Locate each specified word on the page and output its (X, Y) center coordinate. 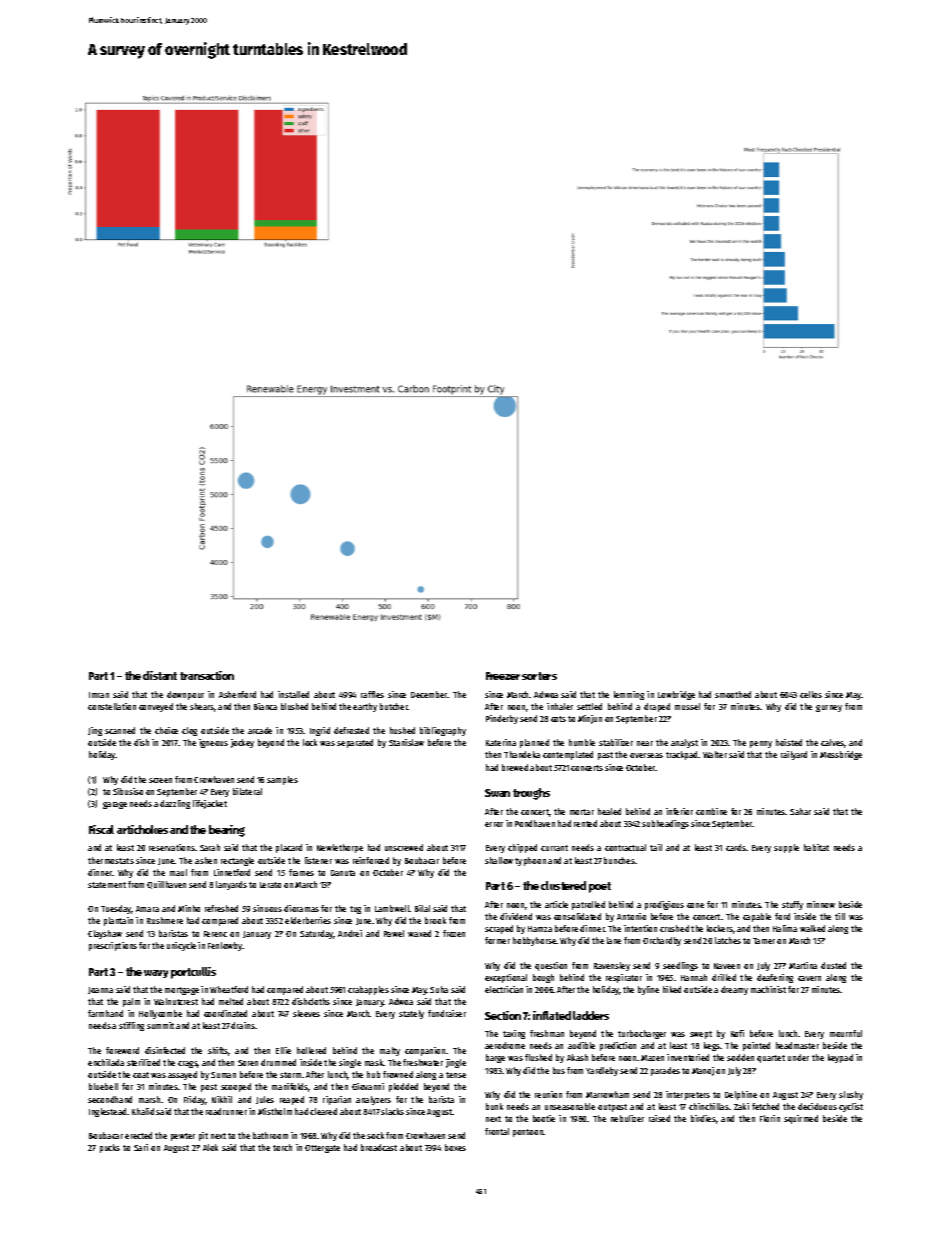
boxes (455, 1147)
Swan (497, 793)
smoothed (733, 694)
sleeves (306, 1013)
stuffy (792, 905)
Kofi (737, 1033)
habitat (816, 847)
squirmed (801, 1119)
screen (160, 780)
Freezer (503, 676)
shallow (499, 860)
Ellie (283, 1050)
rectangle (237, 861)
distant (160, 675)
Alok (210, 1147)
